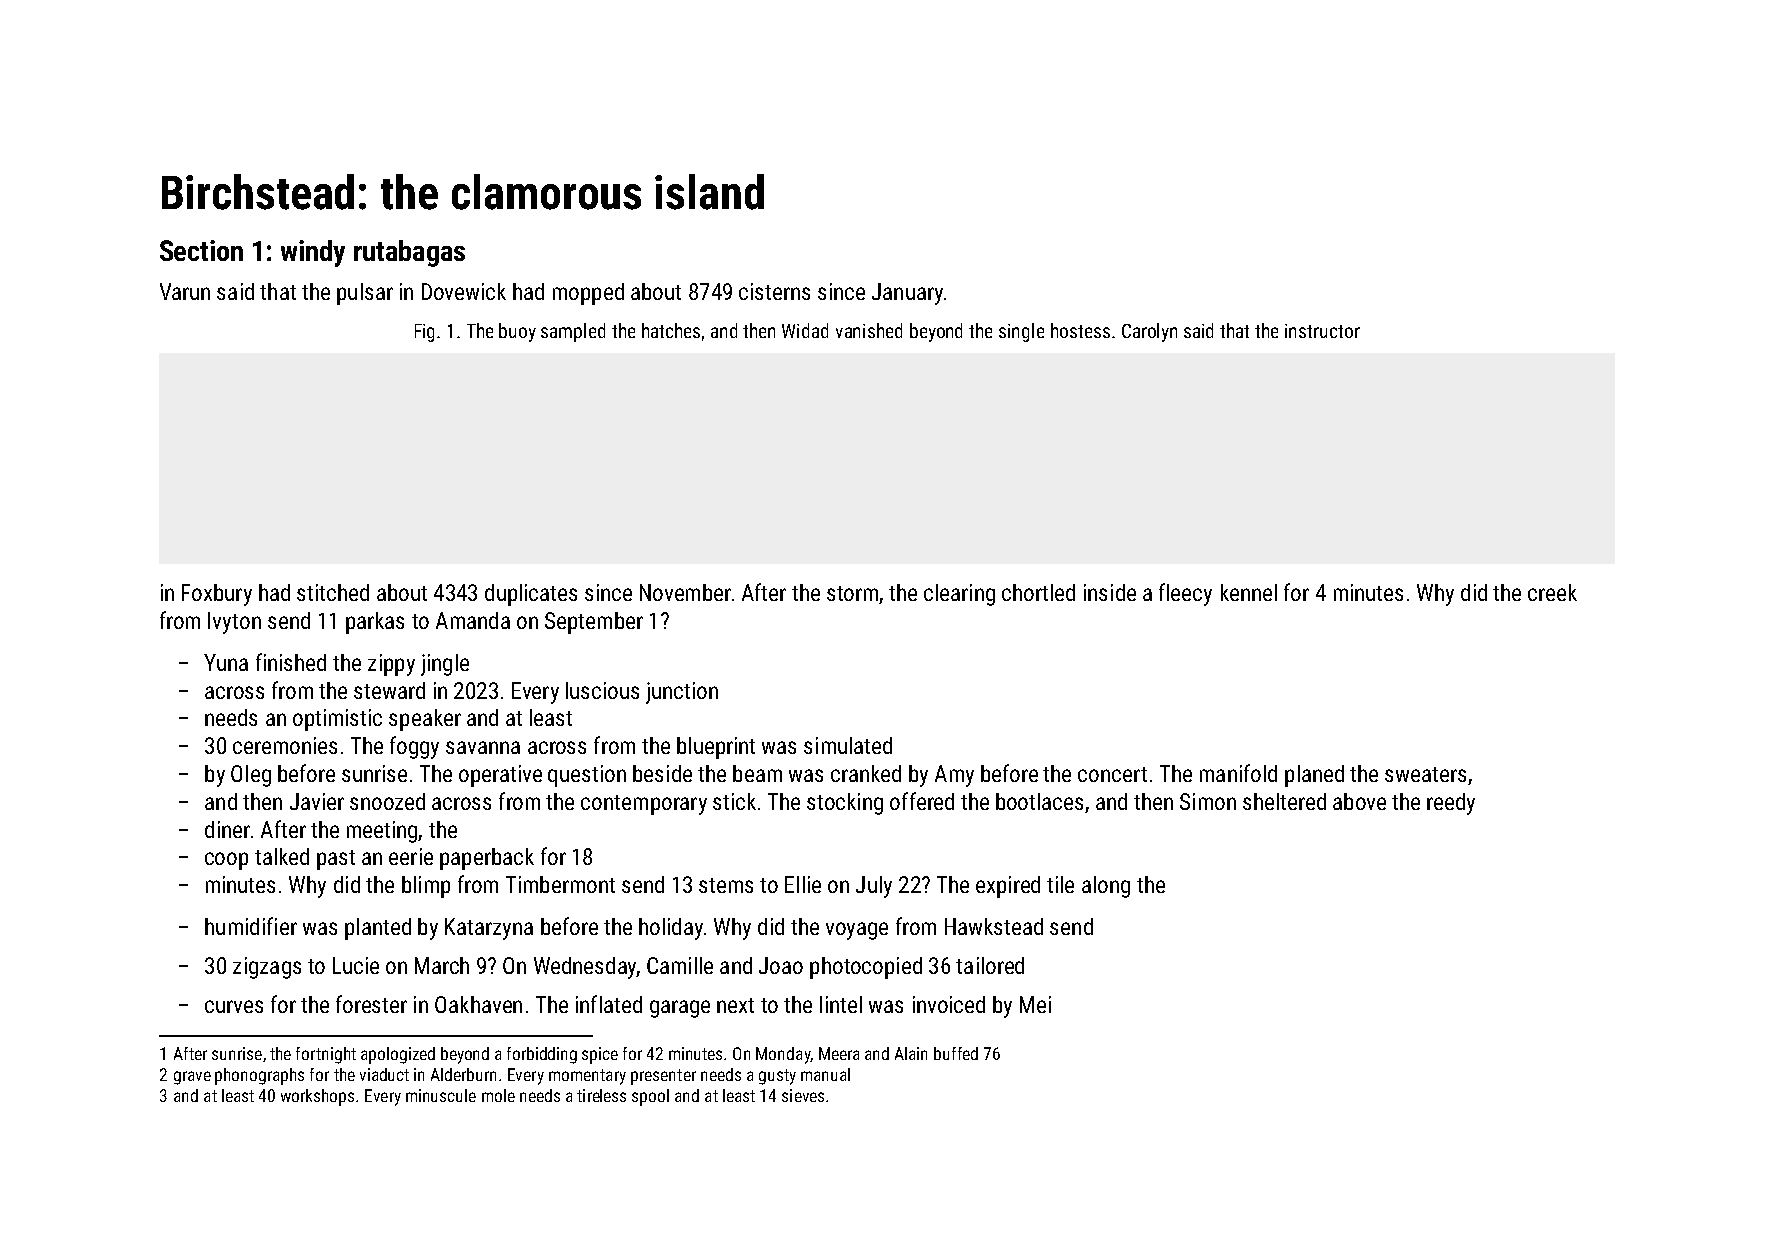 The width and height of the page is (1773, 1254). I want to click on inside, so click(1110, 592).
